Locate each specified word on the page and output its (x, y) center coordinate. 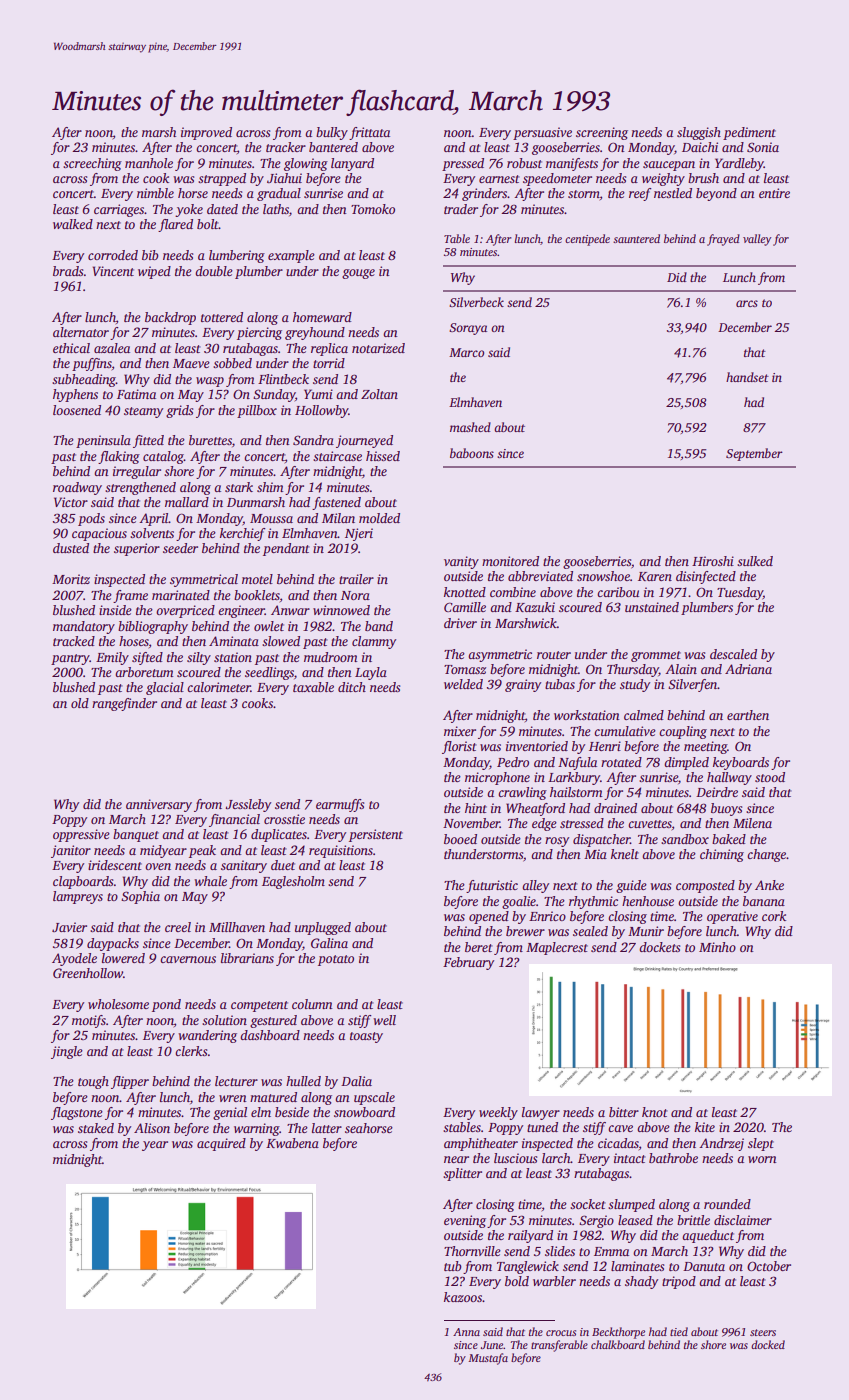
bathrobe (673, 1158)
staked (96, 1128)
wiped (154, 272)
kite (705, 1127)
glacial (165, 688)
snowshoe (603, 576)
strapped (222, 179)
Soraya (468, 329)
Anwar (290, 610)
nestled (673, 193)
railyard (530, 1236)
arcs (747, 303)
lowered (123, 958)
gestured (273, 1021)
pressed (463, 164)
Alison (152, 1128)
